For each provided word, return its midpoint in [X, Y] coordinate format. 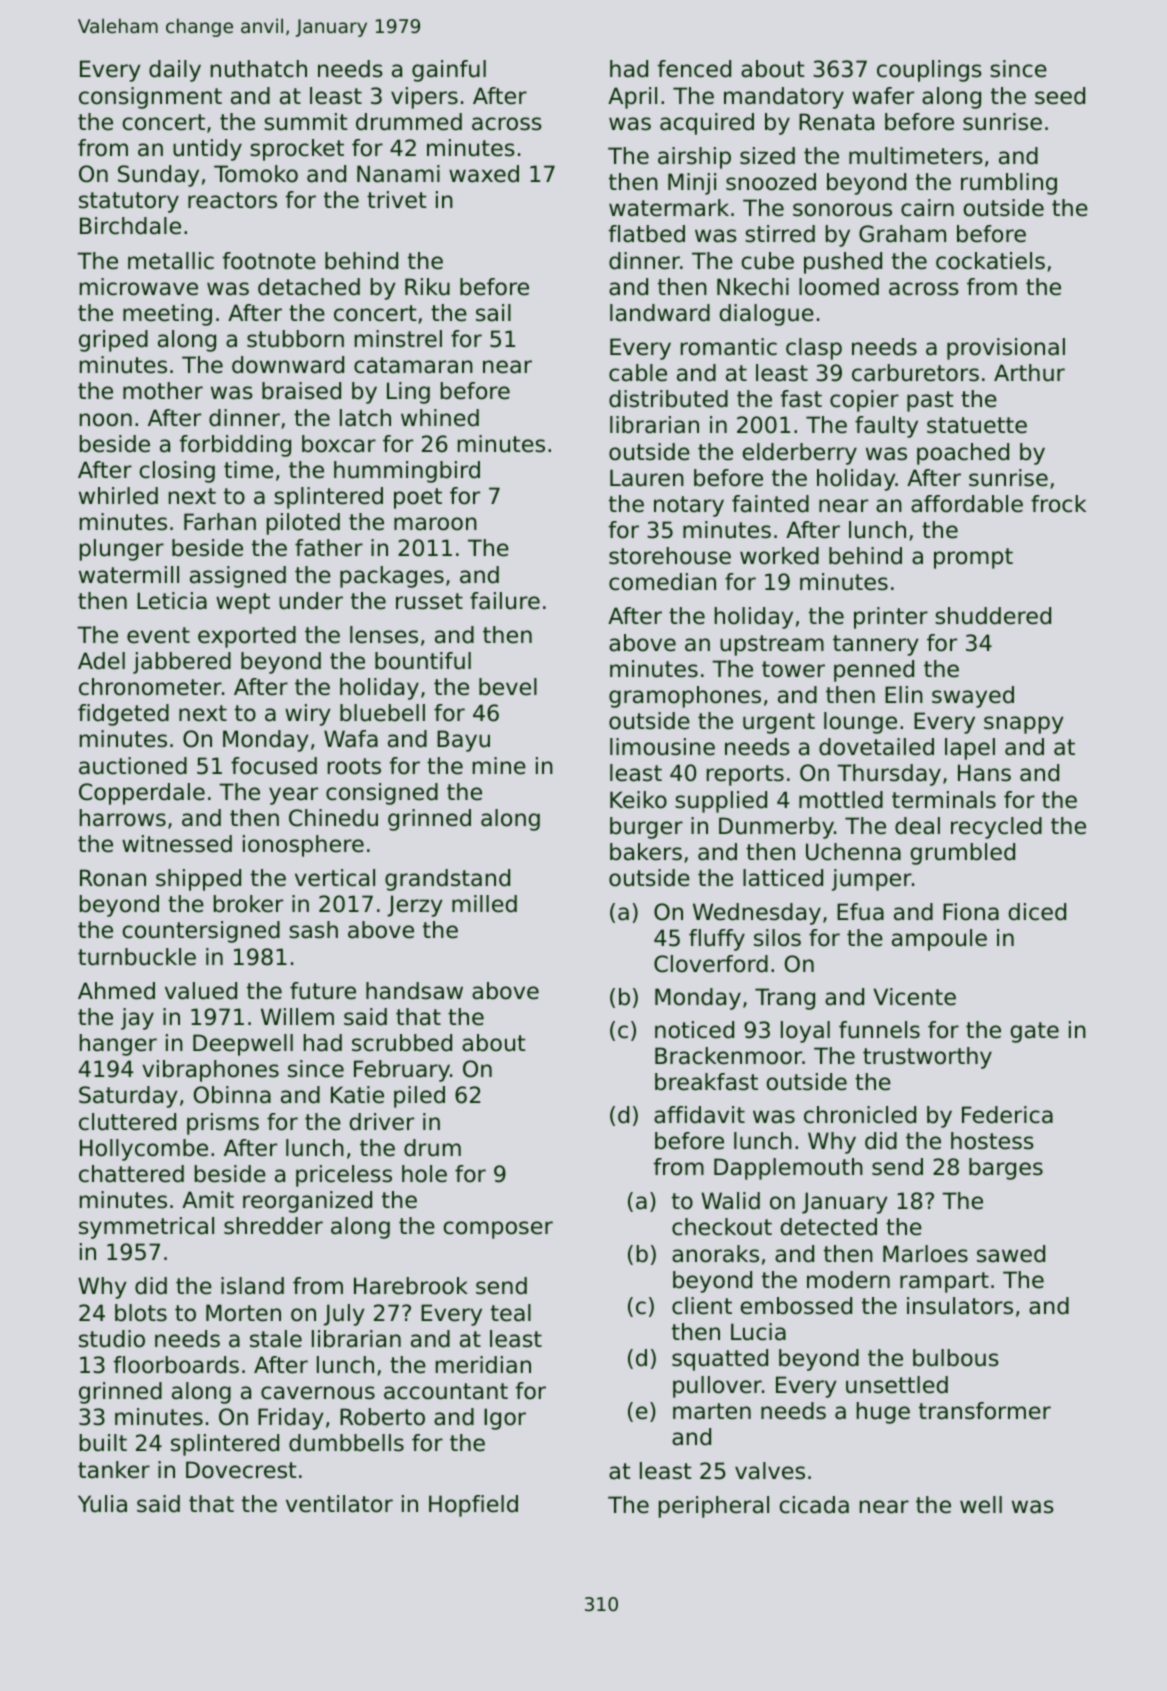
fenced [694, 69]
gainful [449, 71]
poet [418, 498]
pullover [717, 1387]
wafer [883, 96]
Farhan [220, 522]
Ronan [113, 878]
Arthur [1029, 373]
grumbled [962, 854]
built [103, 1443]
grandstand [447, 880]
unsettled [897, 1385]
